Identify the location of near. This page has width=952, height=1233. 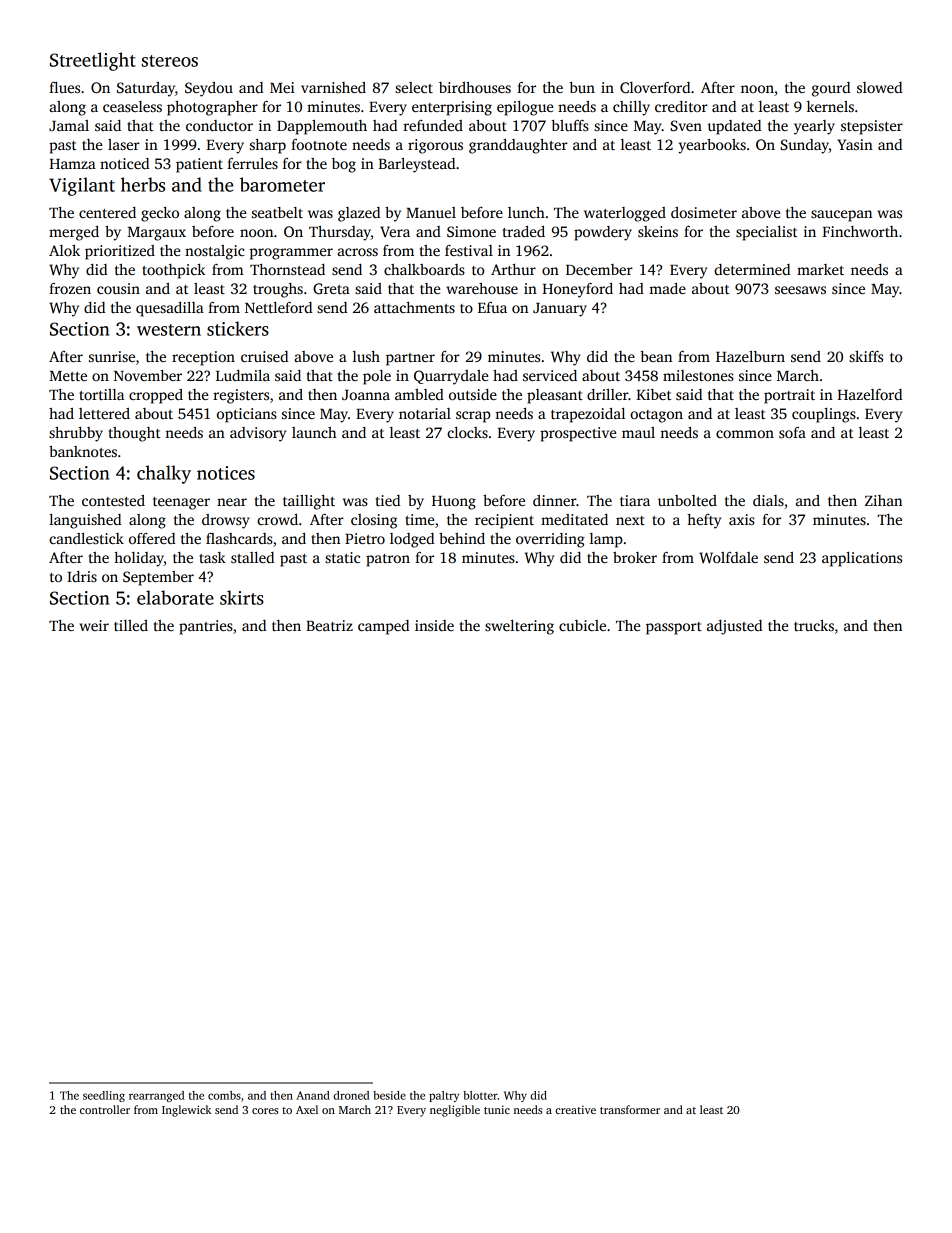
(232, 502).
